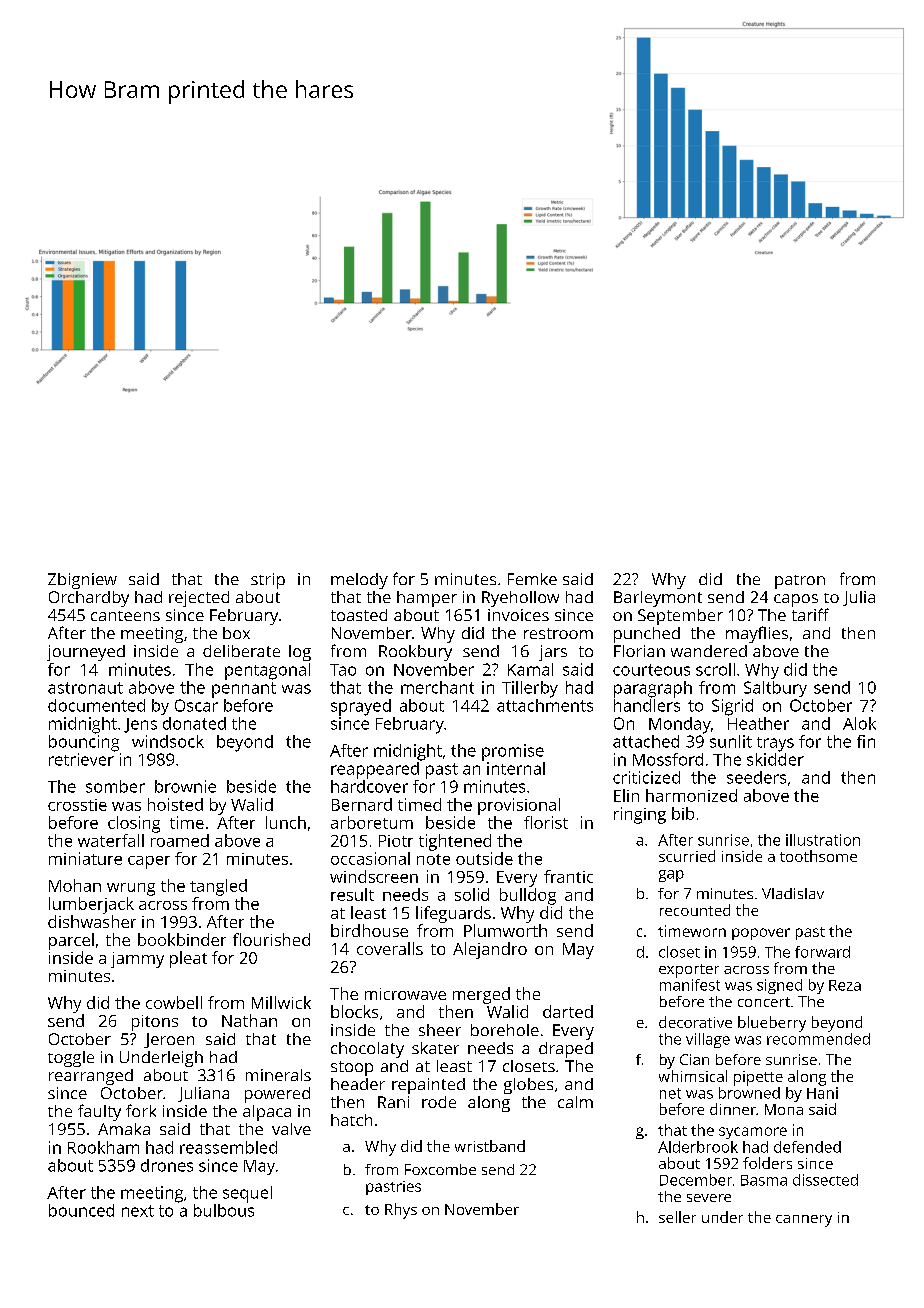 The image size is (924, 1308). What do you see at coordinates (141, 1110) in the document?
I see `fork` at bounding box center [141, 1110].
